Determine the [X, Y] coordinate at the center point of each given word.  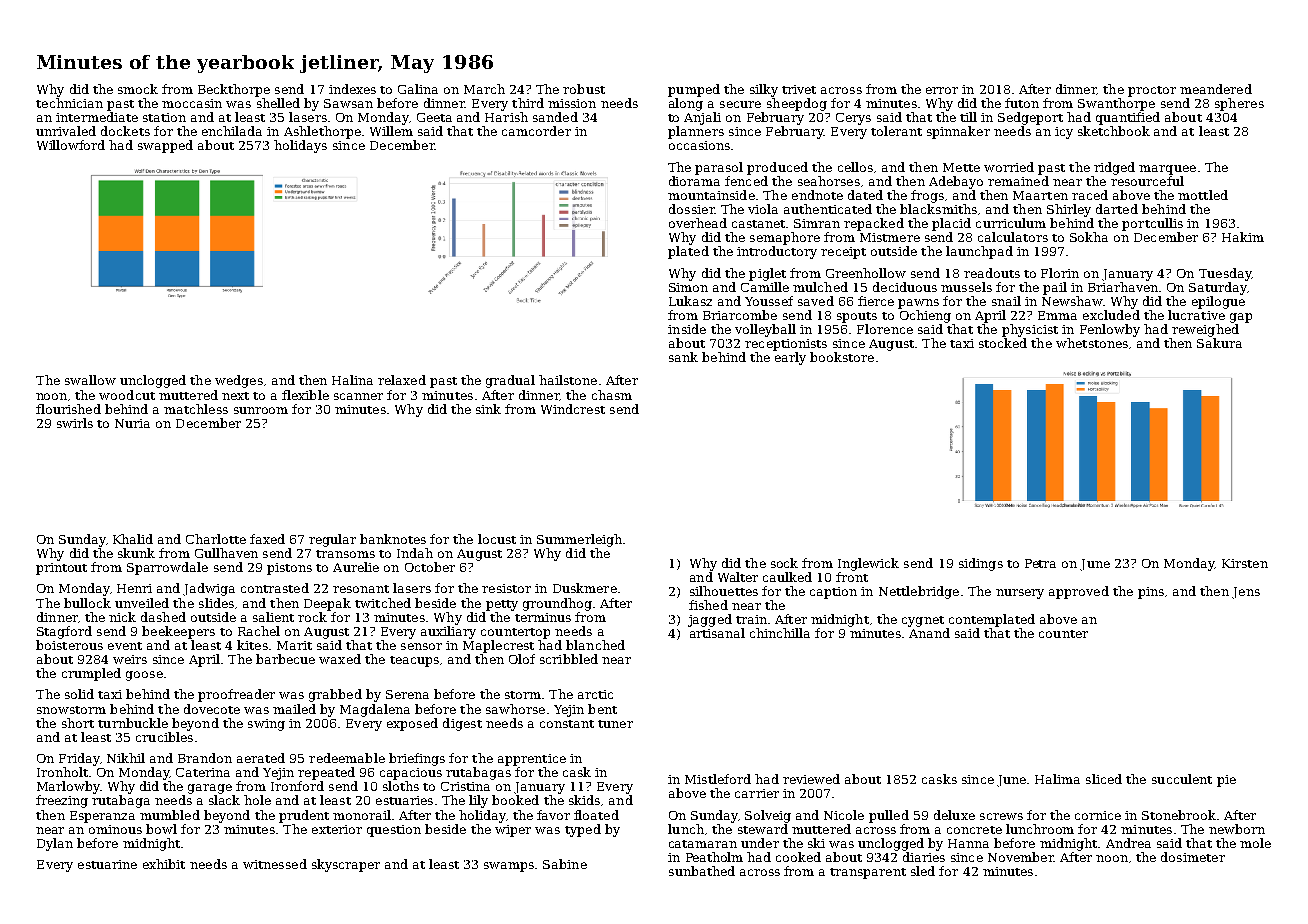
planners [696, 132]
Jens [1246, 593]
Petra [1040, 563]
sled [923, 871]
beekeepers [178, 632]
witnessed [275, 864]
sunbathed [702, 871]
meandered [1216, 89]
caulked [787, 577]
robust [584, 89]
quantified [1128, 118]
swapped [165, 146]
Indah [415, 553]
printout [61, 569]
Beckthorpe [234, 90]
